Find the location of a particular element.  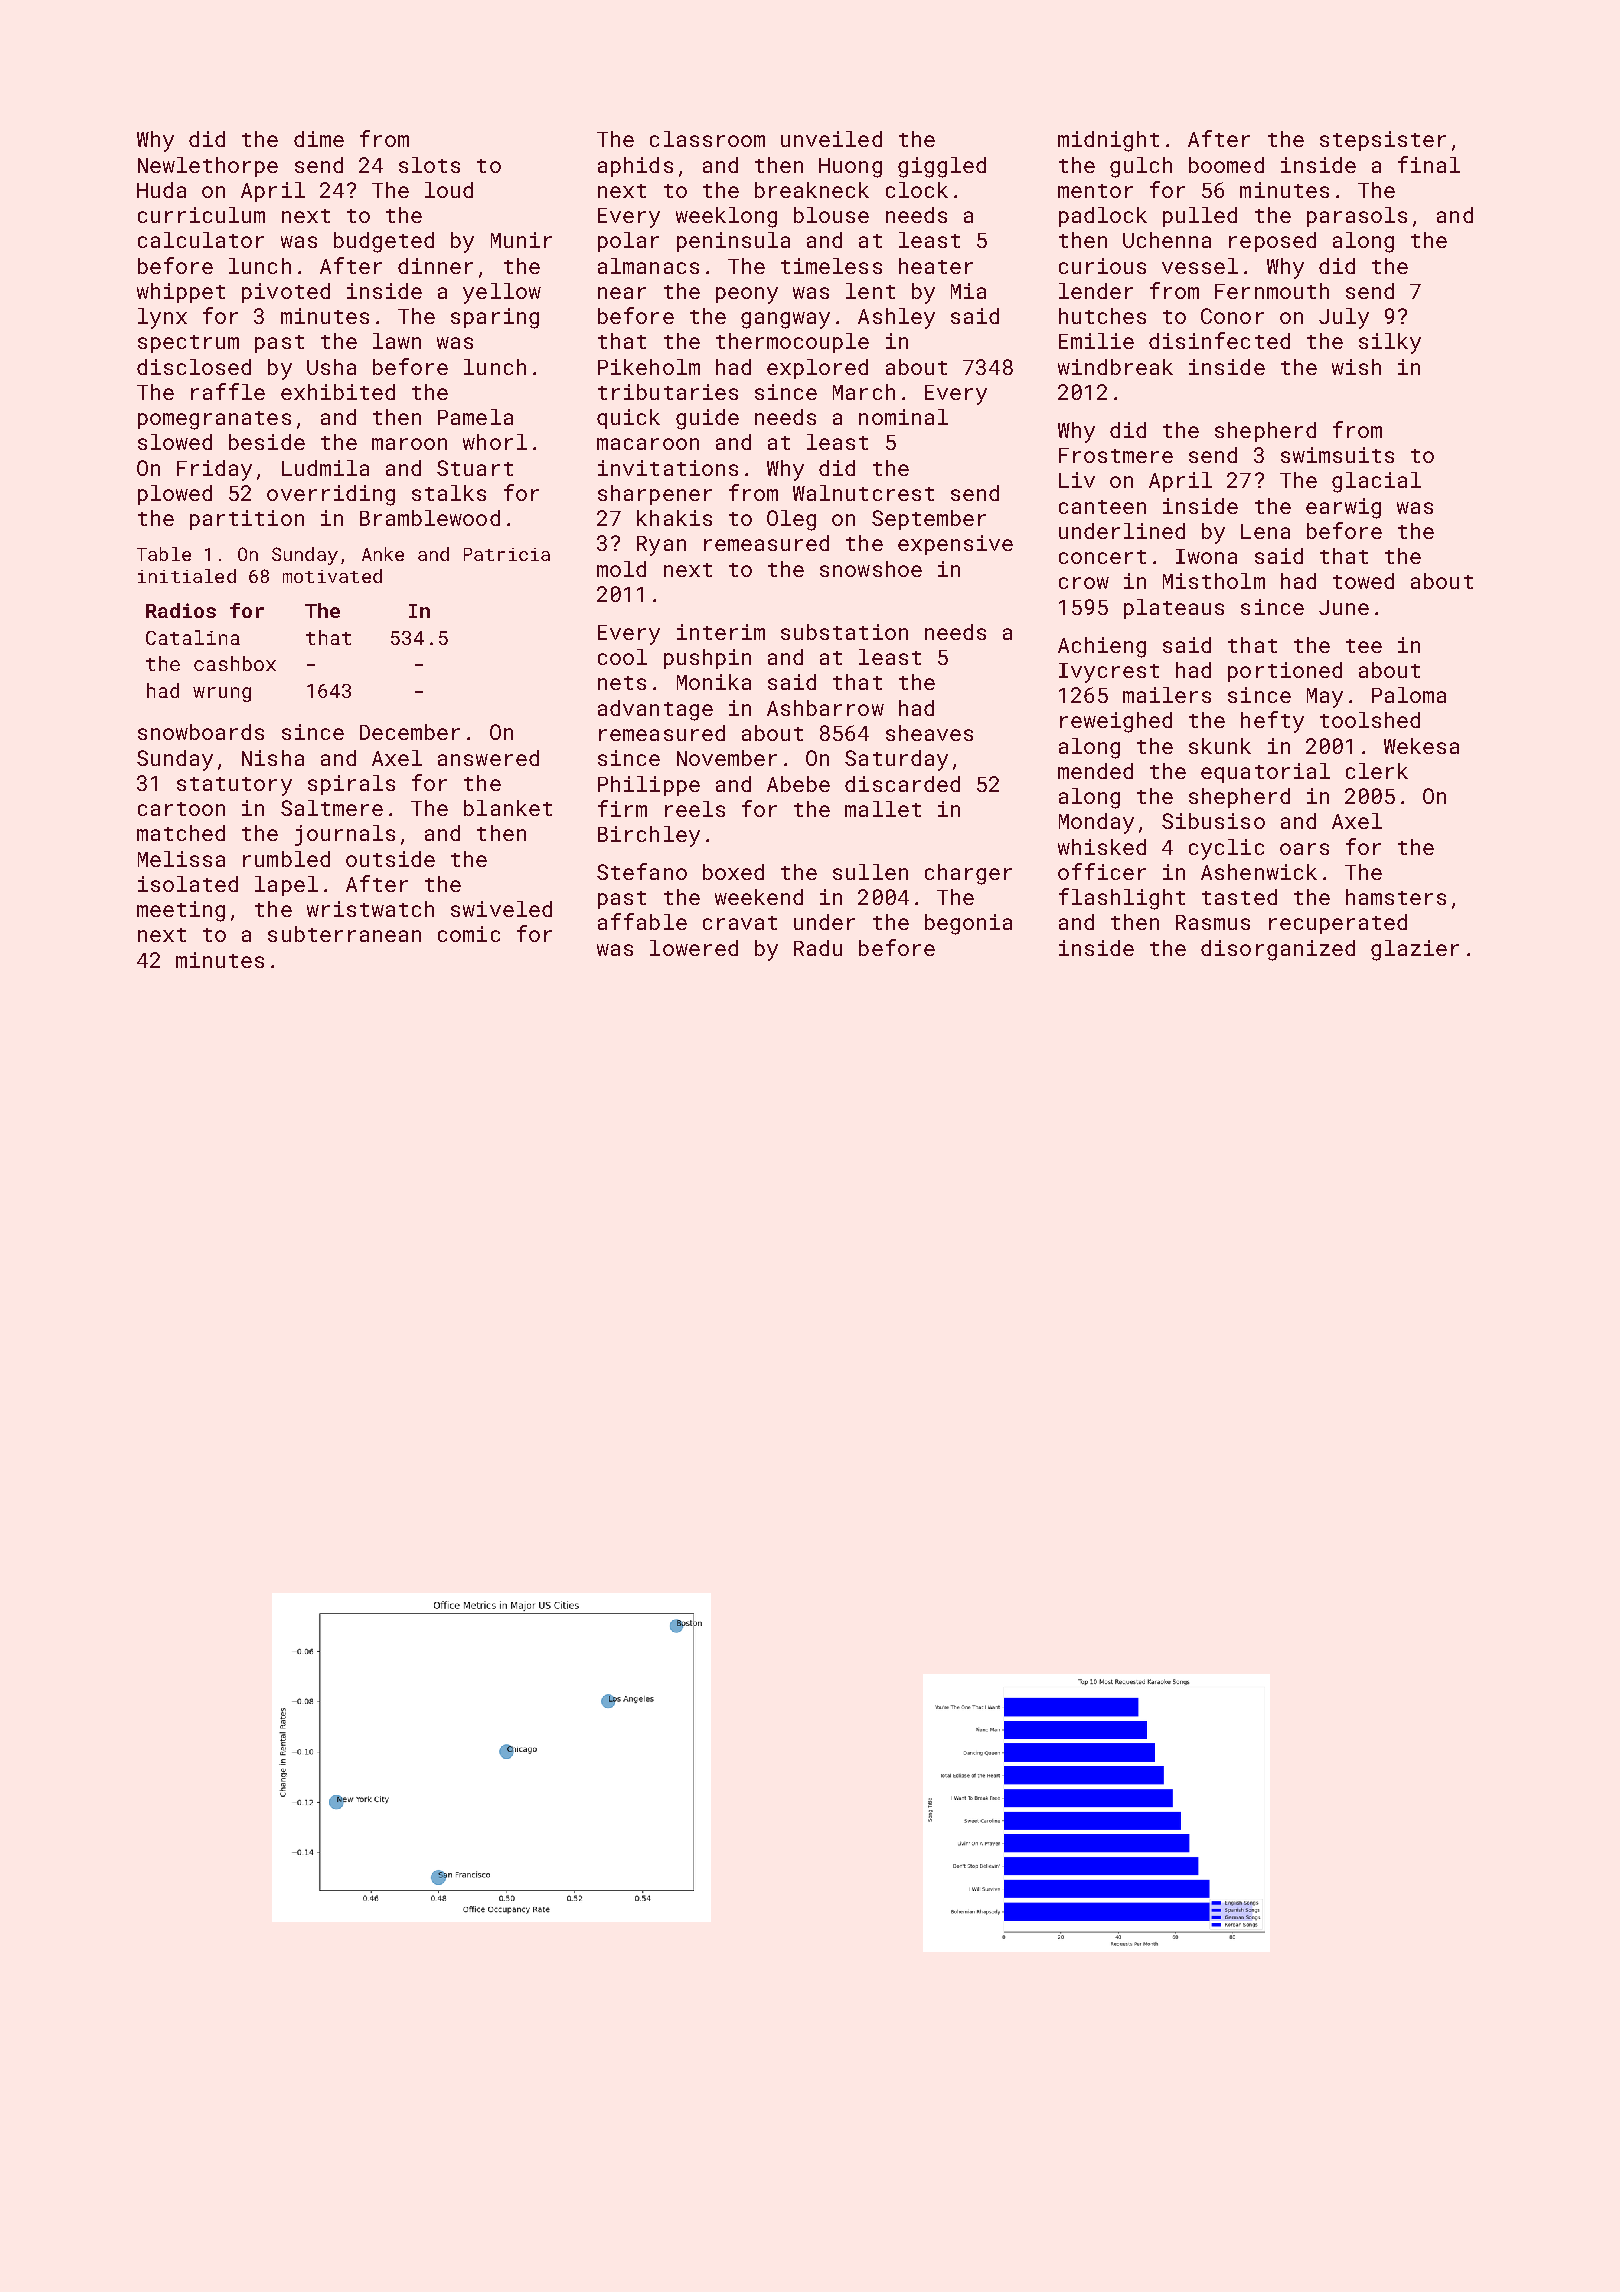

journals is located at coordinates (345, 835).
